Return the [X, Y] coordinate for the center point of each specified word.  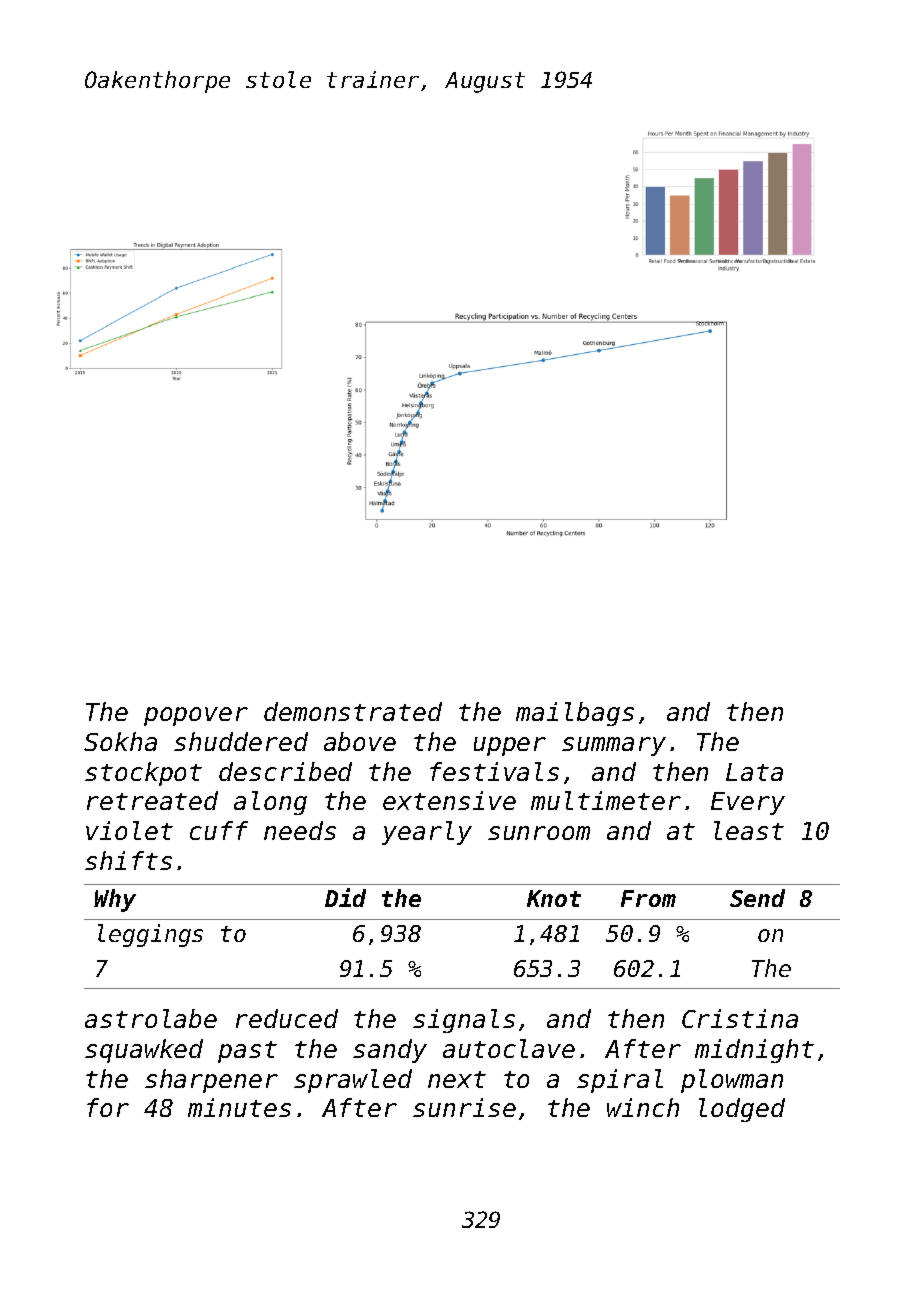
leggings [150, 935]
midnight [754, 1051]
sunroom [539, 833]
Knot [554, 898]
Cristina [740, 1018]
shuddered [241, 741]
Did [345, 897]
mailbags [575, 714]
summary [614, 746]
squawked [144, 1051]
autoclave [509, 1048]
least [749, 830]
